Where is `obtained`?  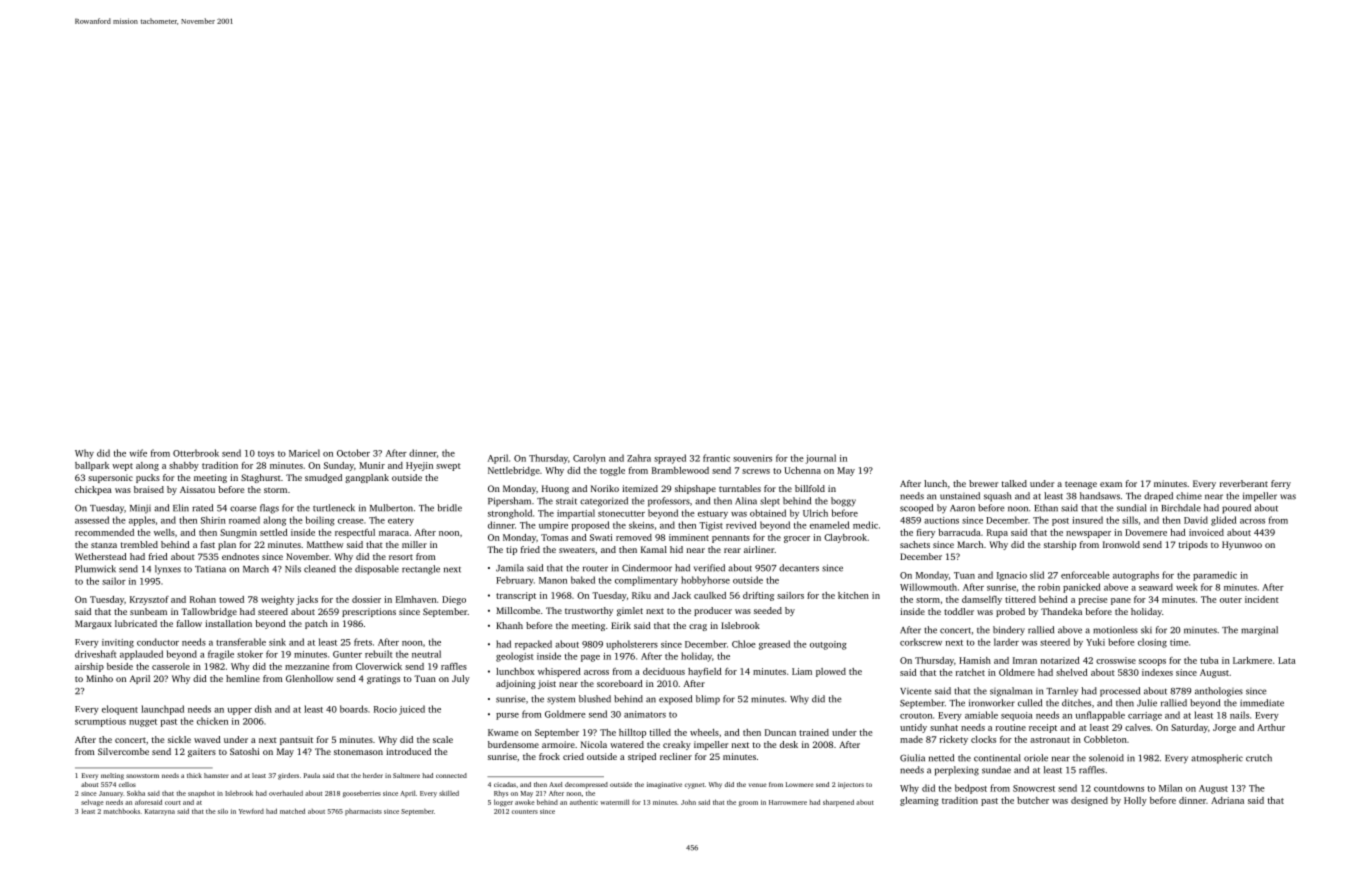
obtained is located at coordinates (768, 513).
